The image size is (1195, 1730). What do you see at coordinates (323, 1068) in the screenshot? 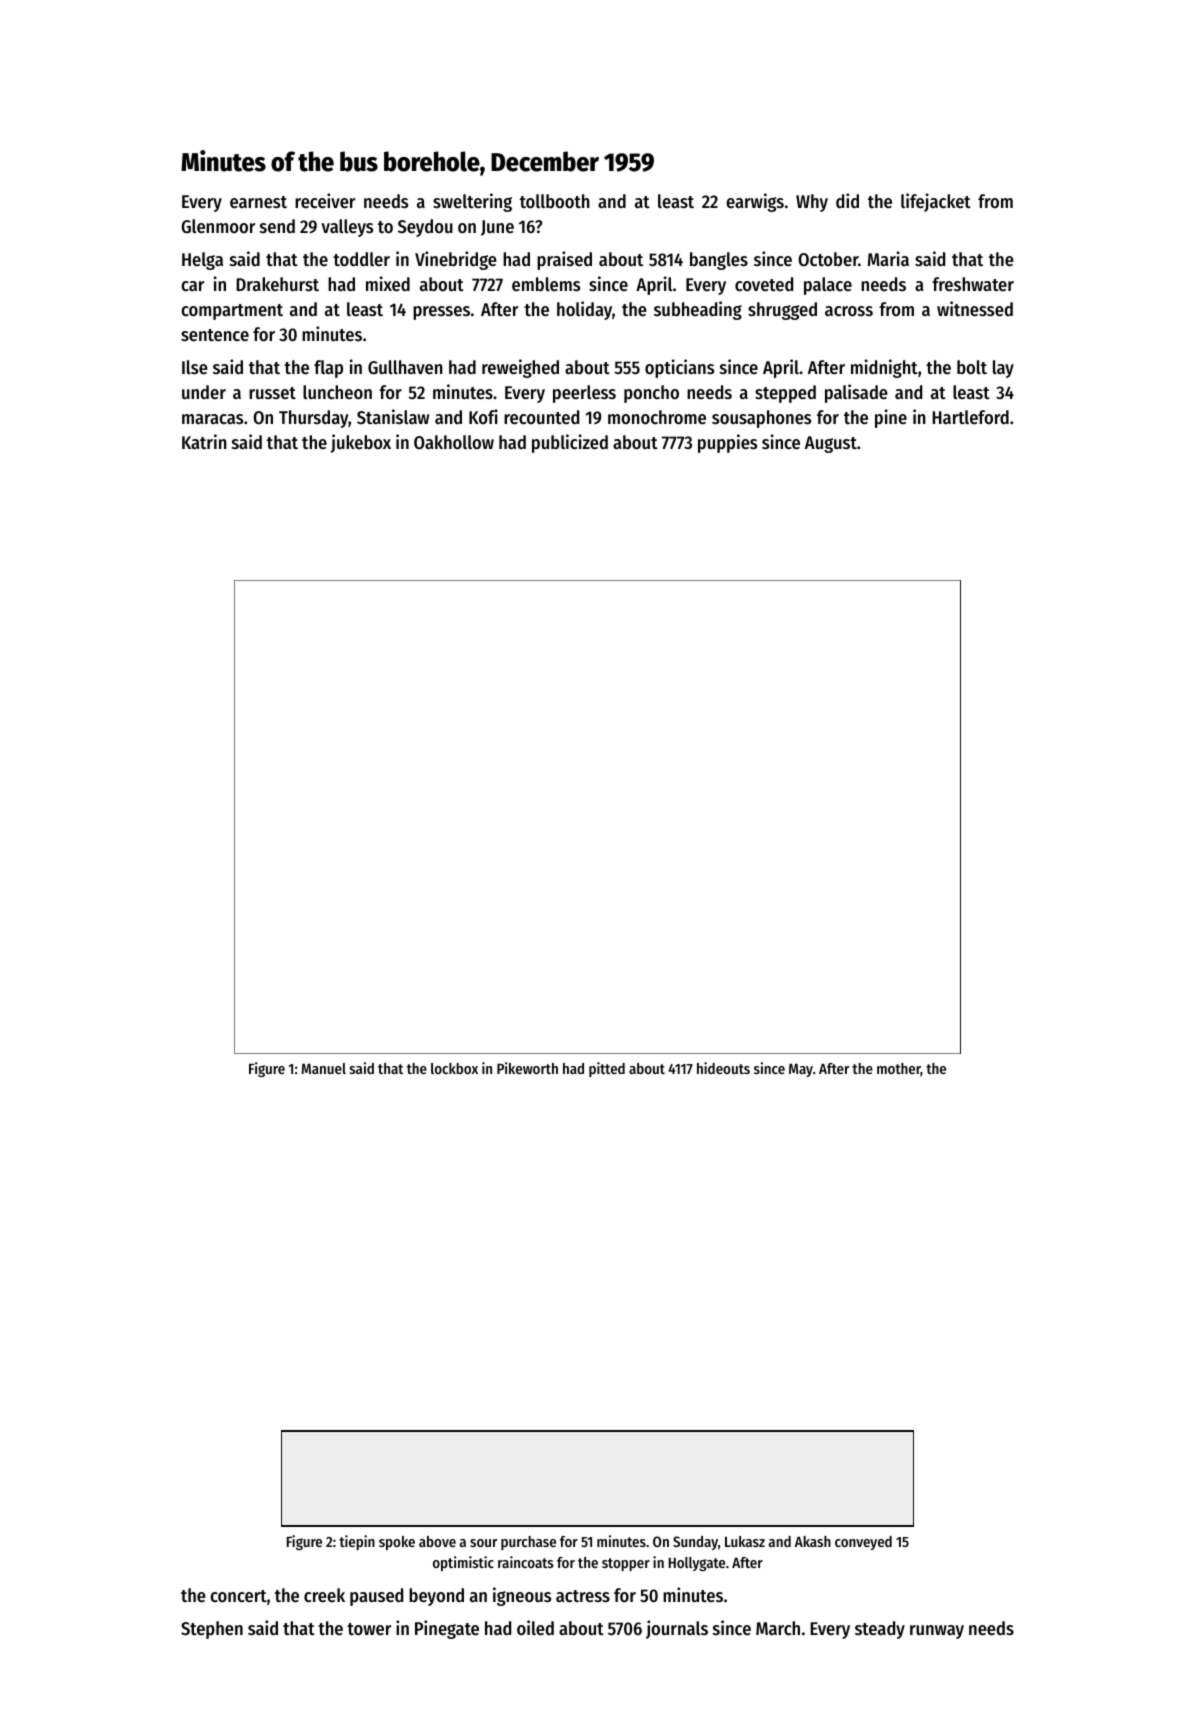
I see `Manuel` at bounding box center [323, 1068].
